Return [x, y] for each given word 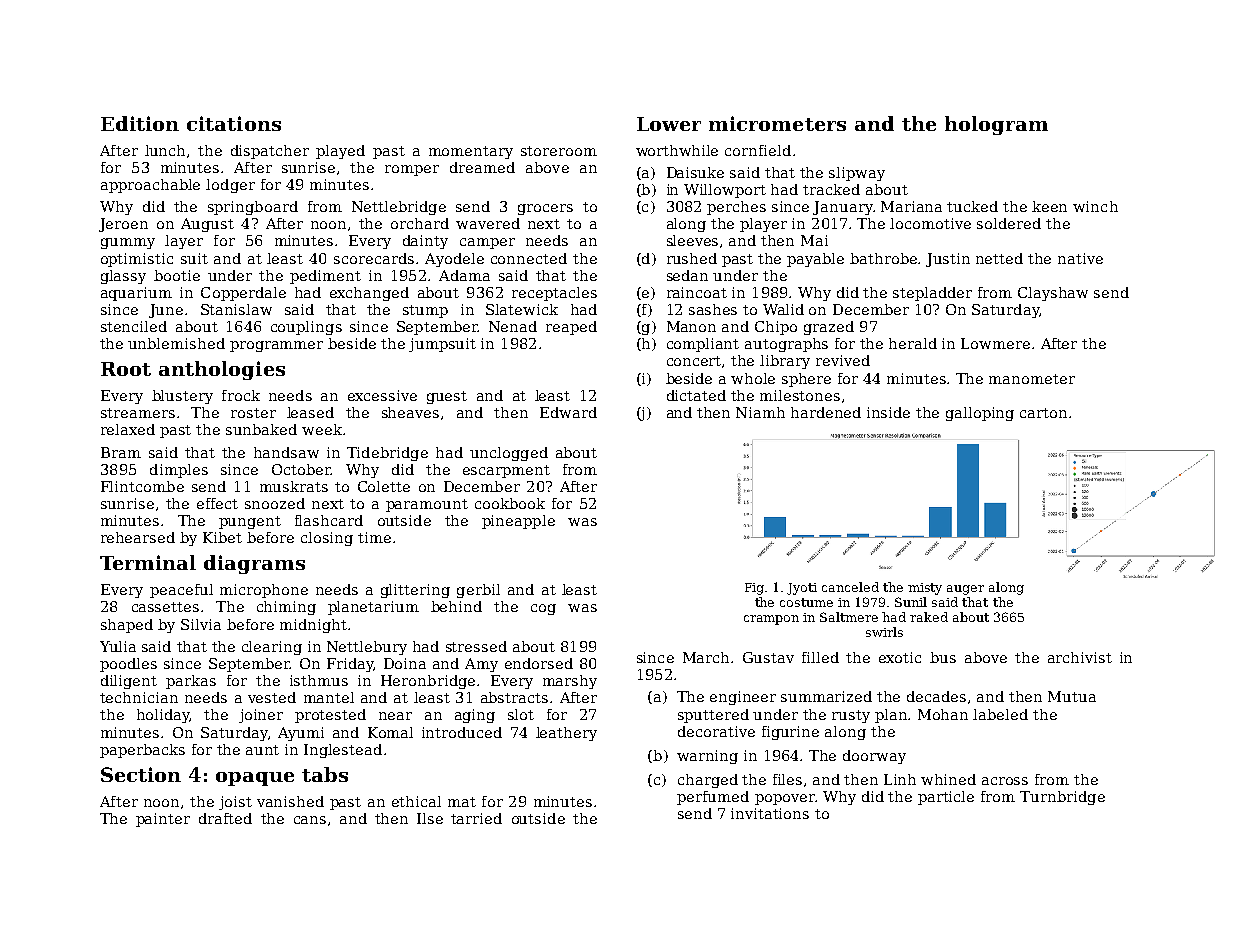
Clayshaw [1053, 294]
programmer [276, 346]
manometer [1032, 379]
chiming [286, 608]
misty [925, 589]
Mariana [911, 206]
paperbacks [142, 751]
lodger [230, 186]
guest [447, 397]
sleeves [692, 240]
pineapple [518, 522]
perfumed [713, 798]
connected [529, 258]
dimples [179, 471]
